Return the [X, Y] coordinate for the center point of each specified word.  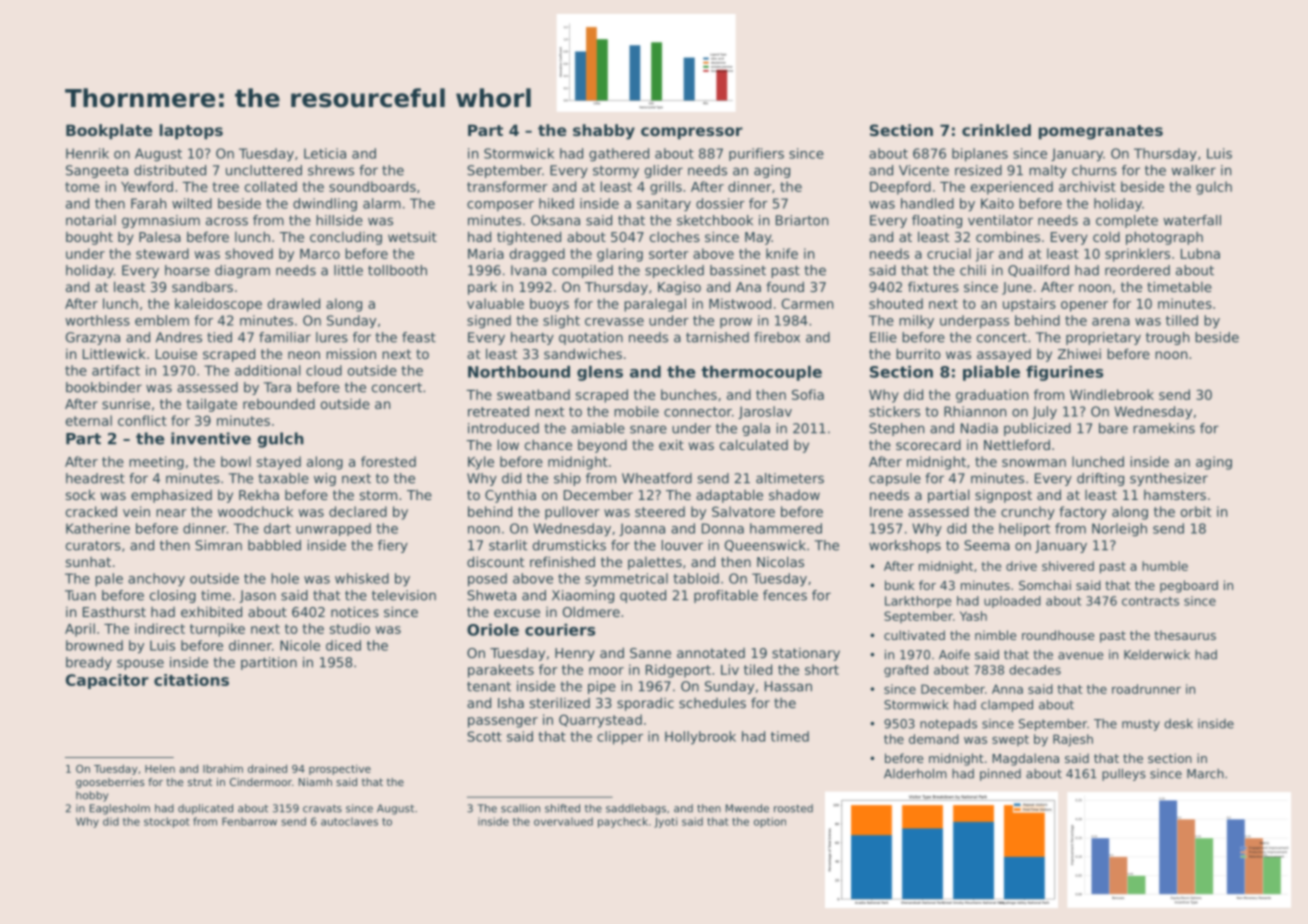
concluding [346, 238]
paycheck [623, 822]
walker [1194, 170]
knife [782, 253]
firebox [777, 337]
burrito [918, 353]
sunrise [126, 403]
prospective [340, 769]
